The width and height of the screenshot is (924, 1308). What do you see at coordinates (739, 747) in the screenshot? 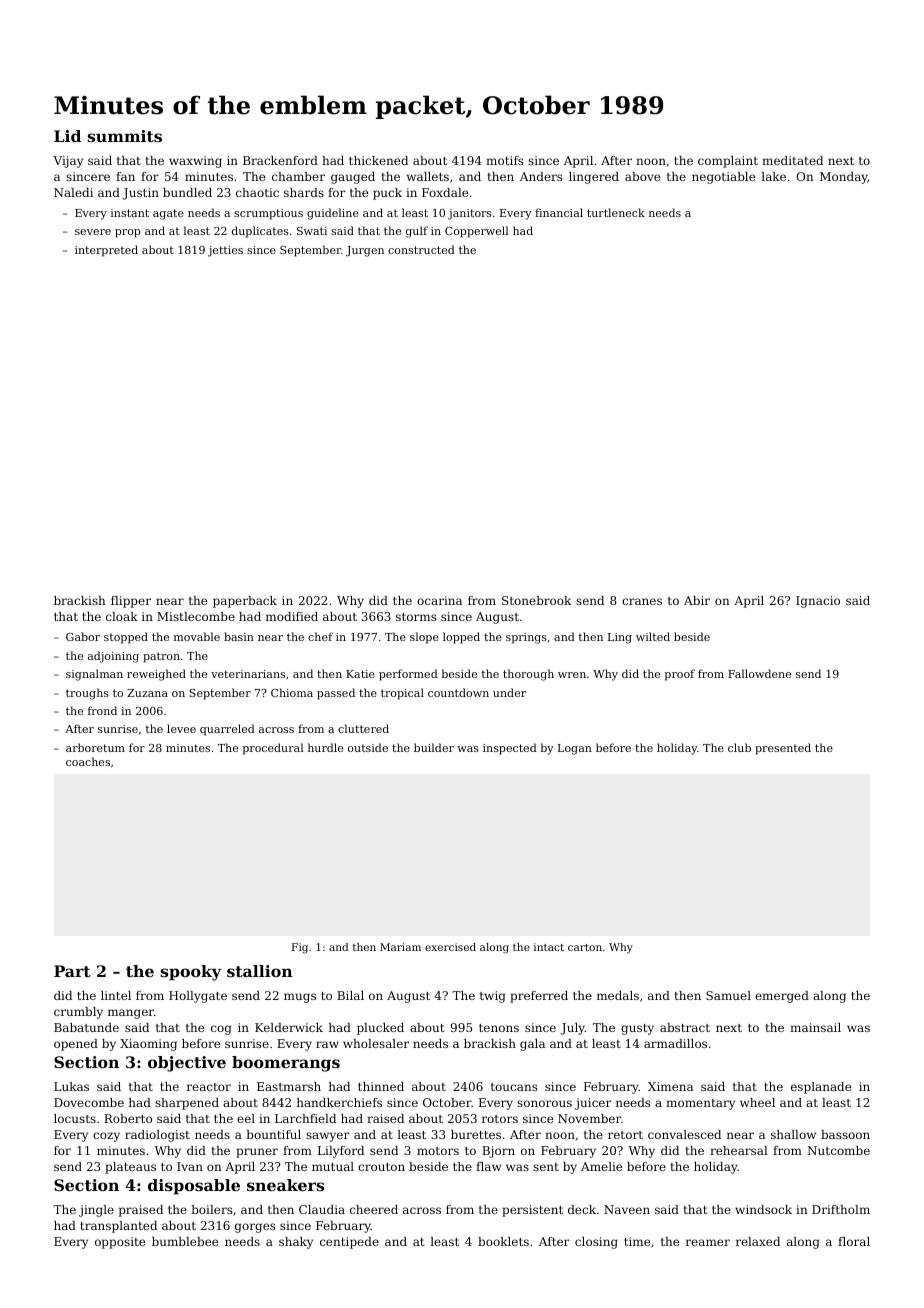
I see `club` at bounding box center [739, 747].
